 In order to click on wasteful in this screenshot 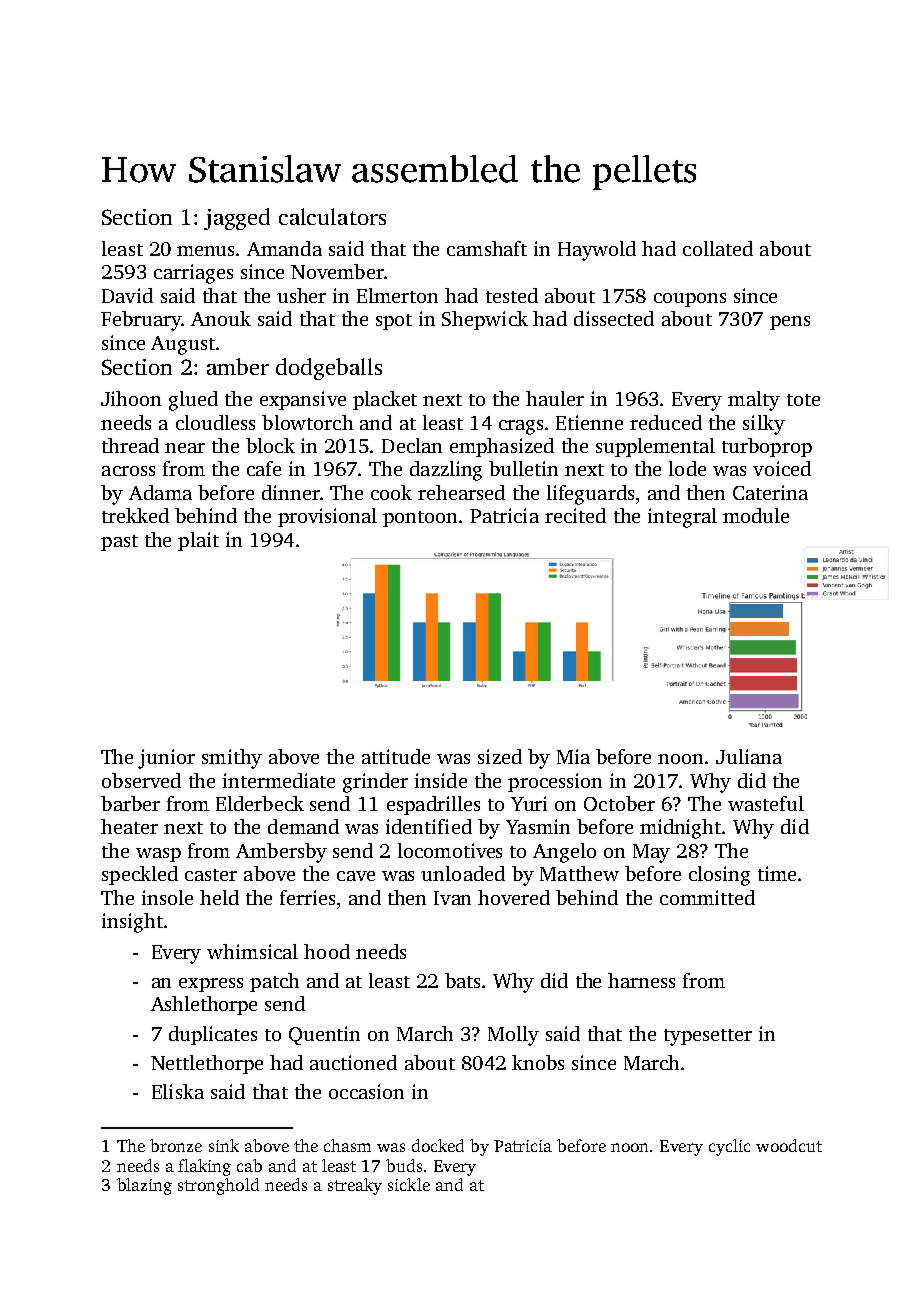, I will do `click(766, 803)`.
